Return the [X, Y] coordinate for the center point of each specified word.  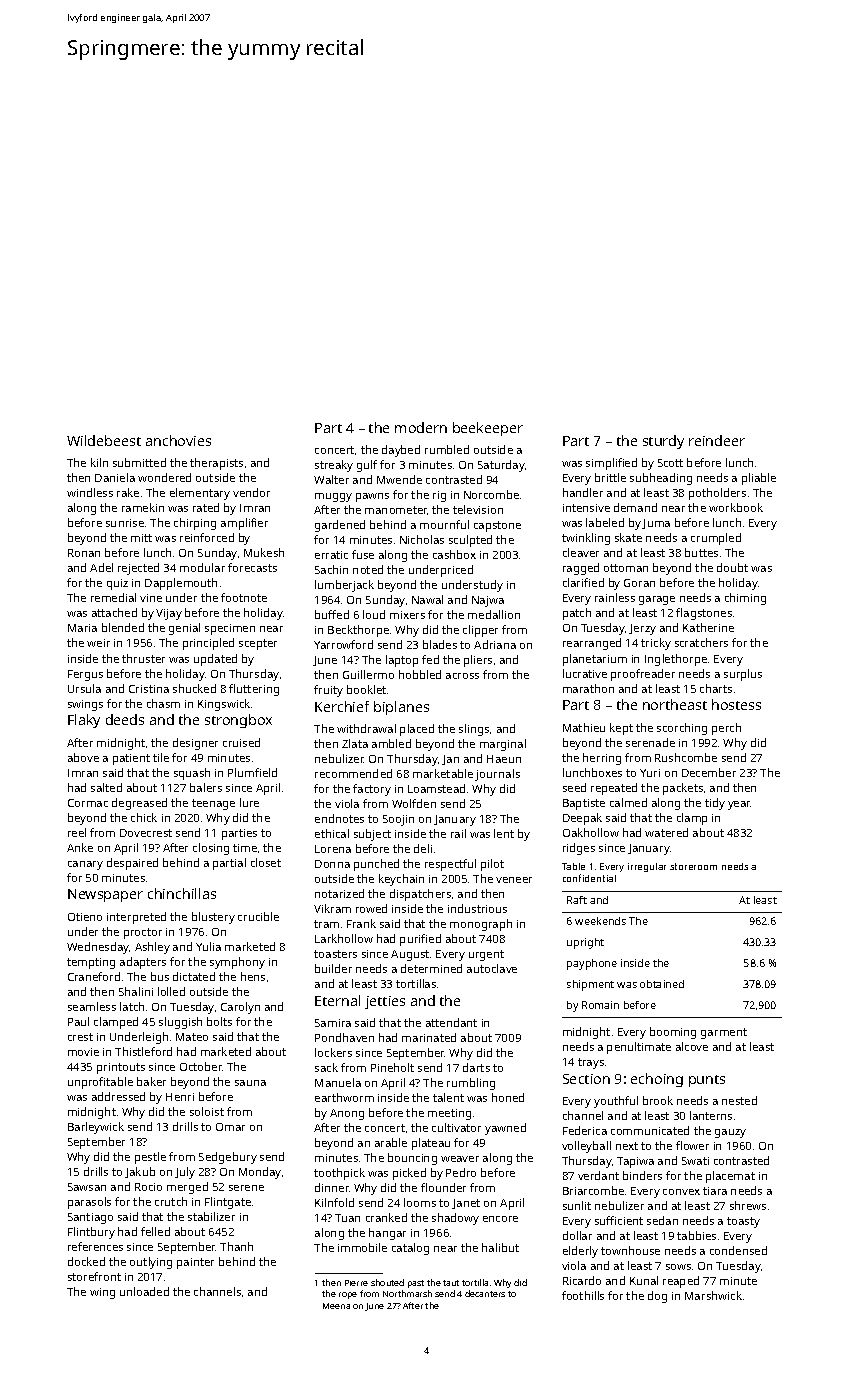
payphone [592, 964]
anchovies [178, 440]
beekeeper [488, 429]
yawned [505, 1129]
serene [246, 1188]
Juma [656, 524]
